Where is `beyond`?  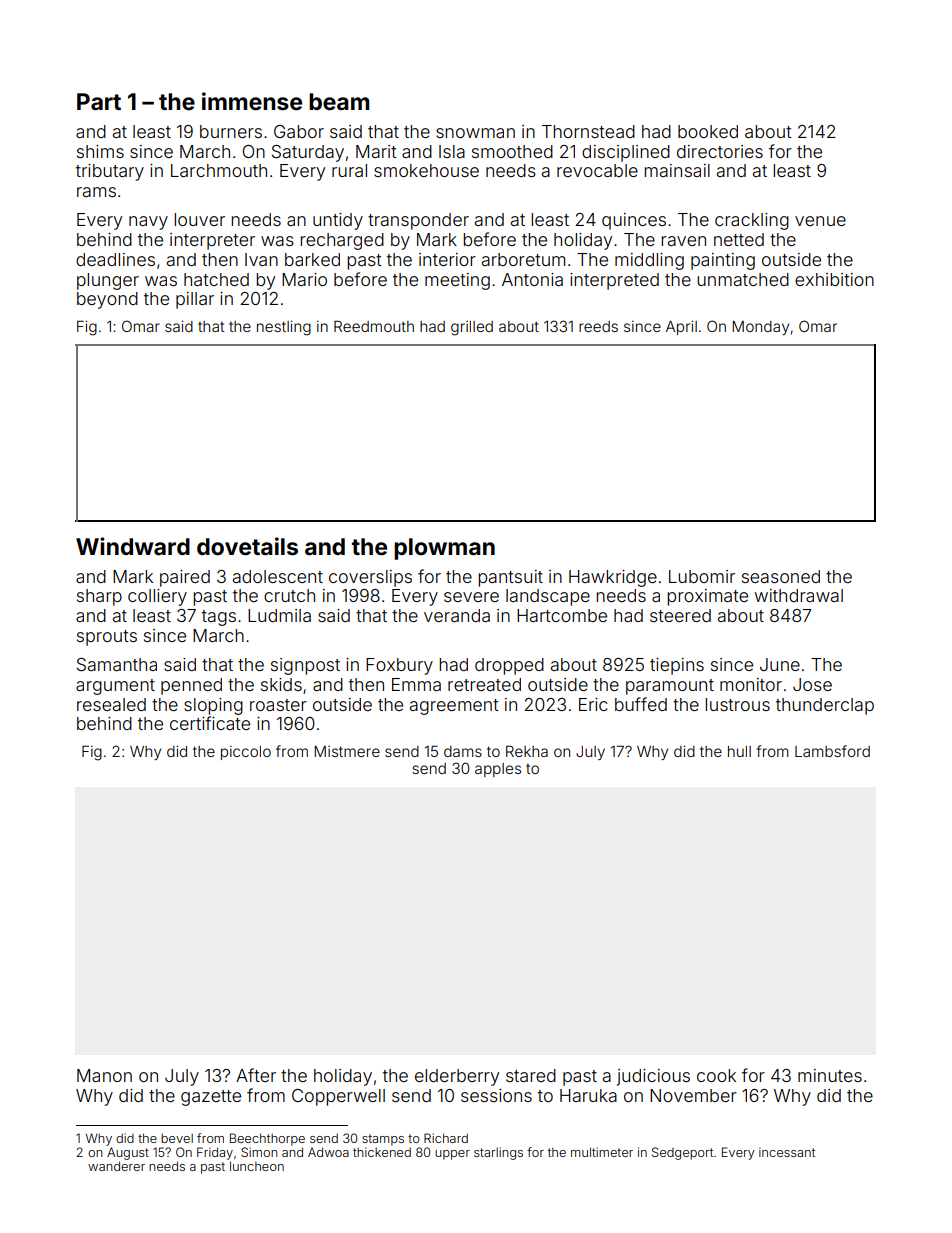 beyond is located at coordinates (107, 300).
